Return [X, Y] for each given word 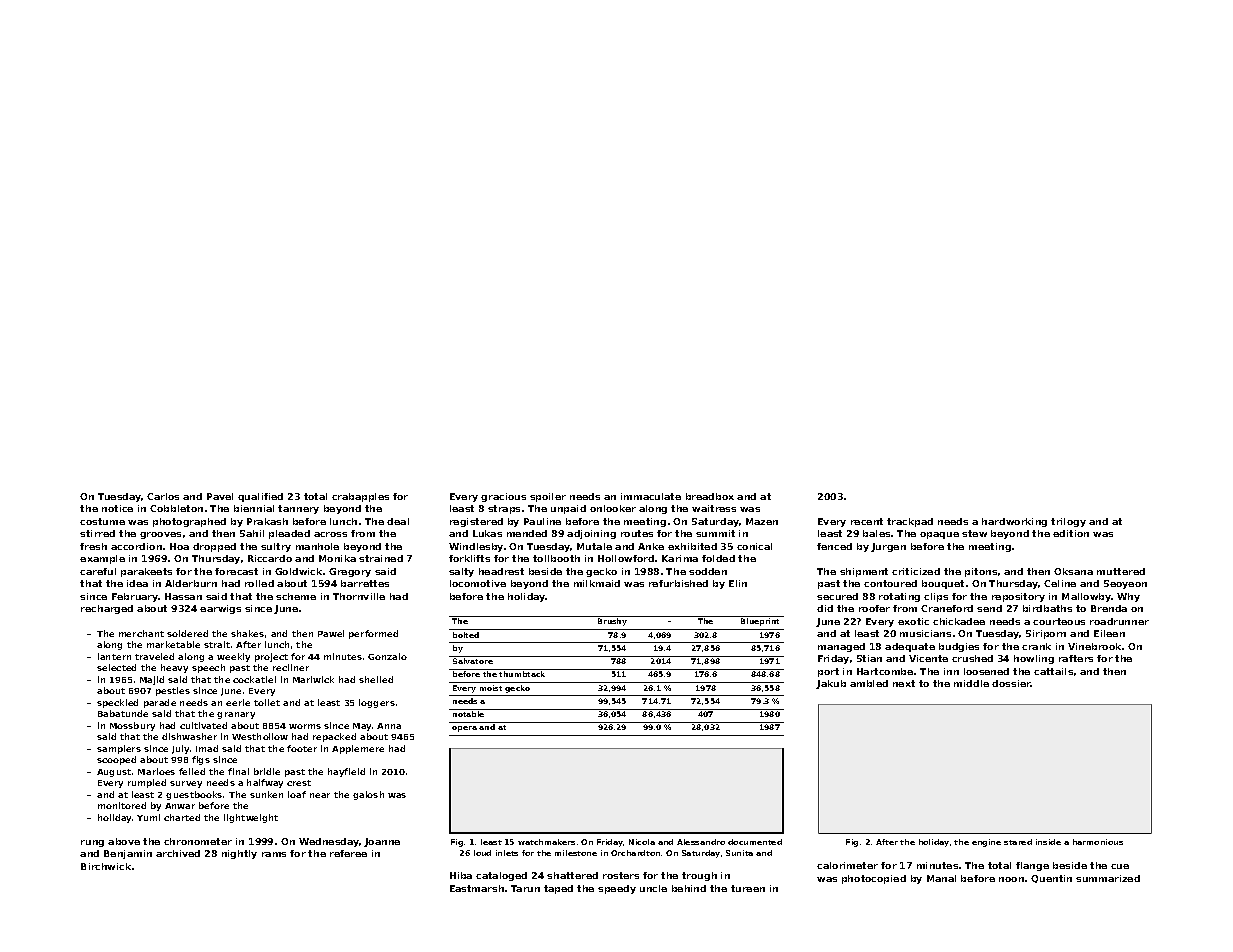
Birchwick [106, 866]
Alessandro [701, 842]
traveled [154, 656]
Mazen [762, 521]
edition [1071, 533]
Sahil [252, 533]
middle [971, 683]
